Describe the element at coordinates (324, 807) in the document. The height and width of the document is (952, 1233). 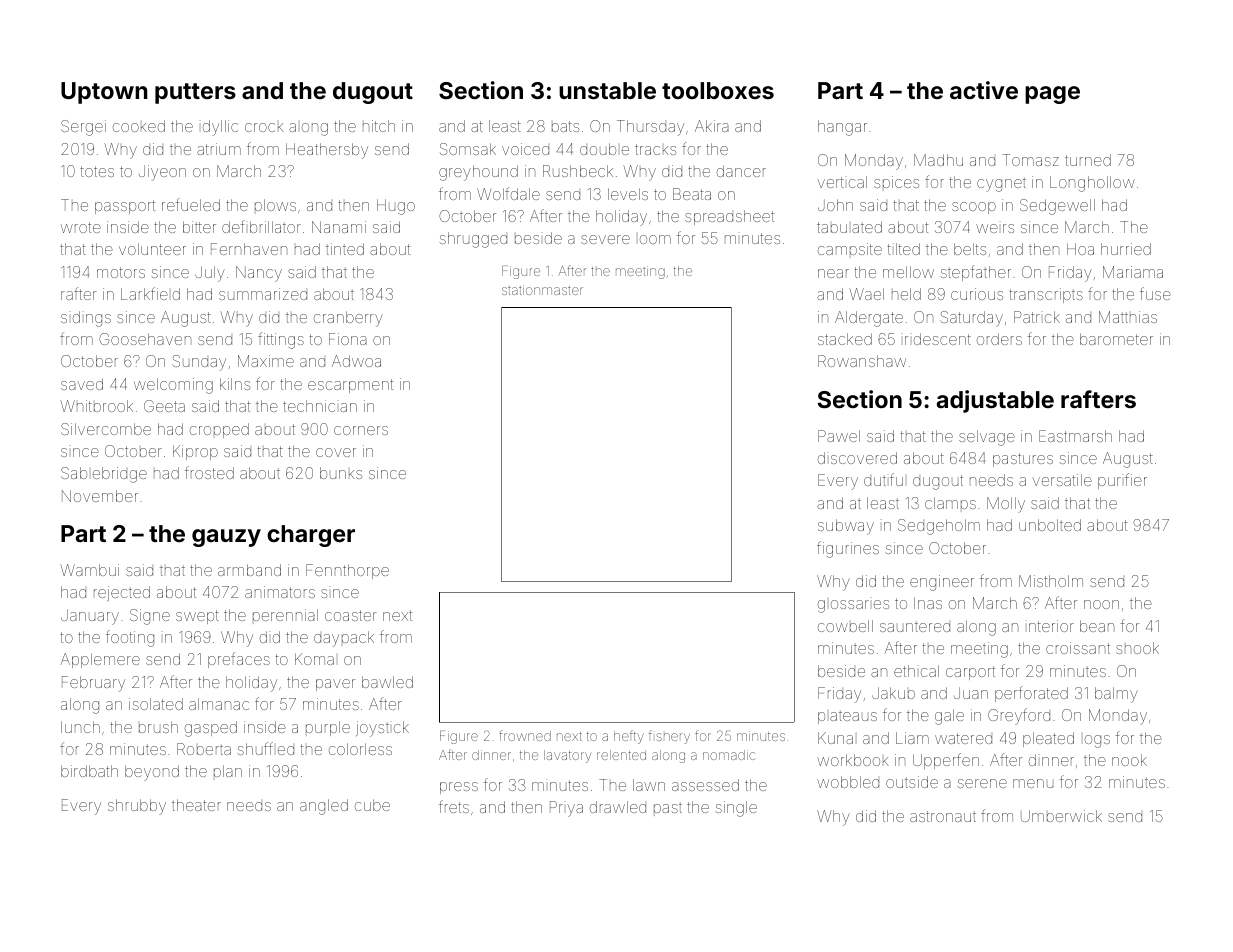
I see `angled` at that location.
